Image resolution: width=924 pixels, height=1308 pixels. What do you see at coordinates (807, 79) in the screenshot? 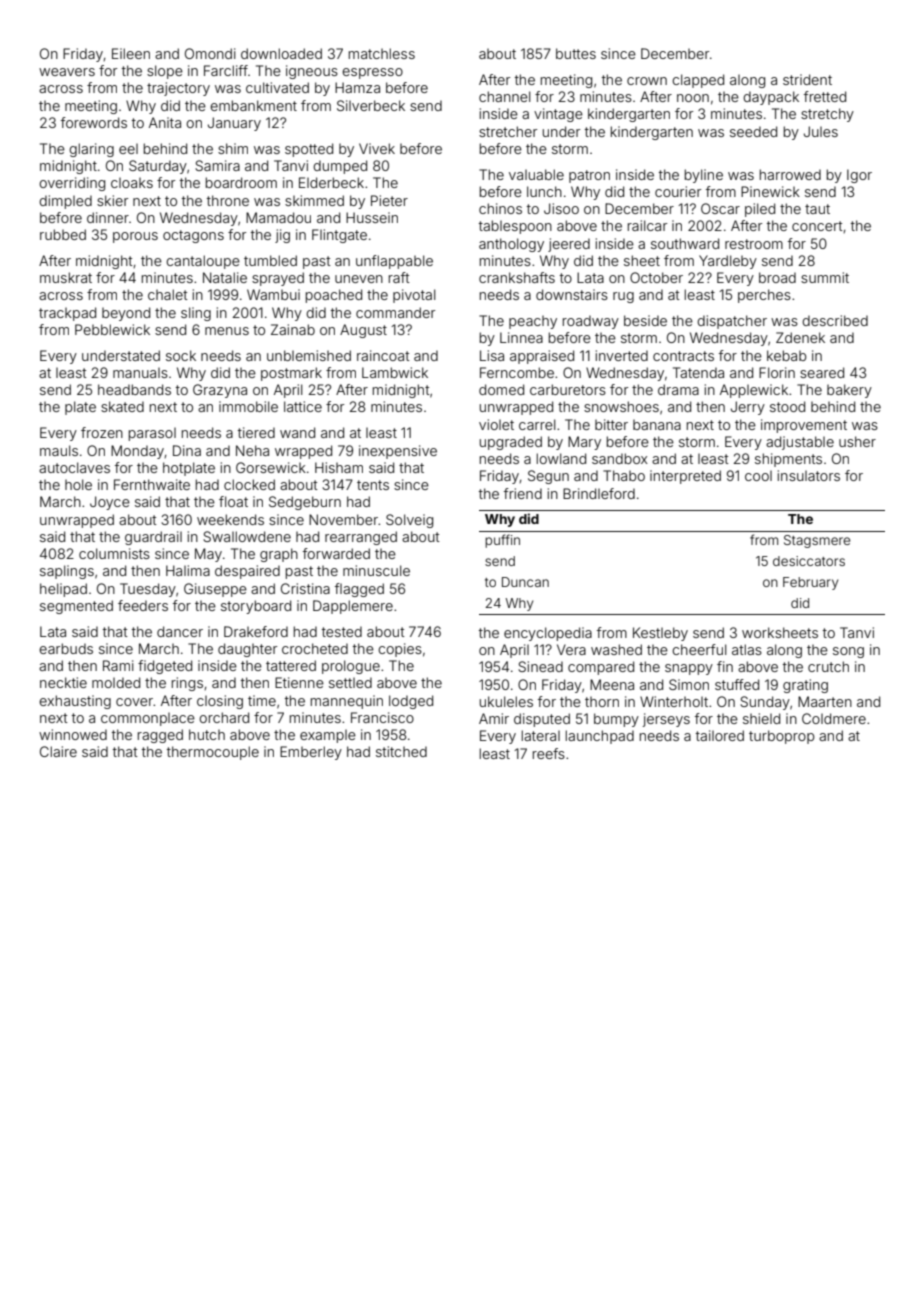
I see `strident` at bounding box center [807, 79].
